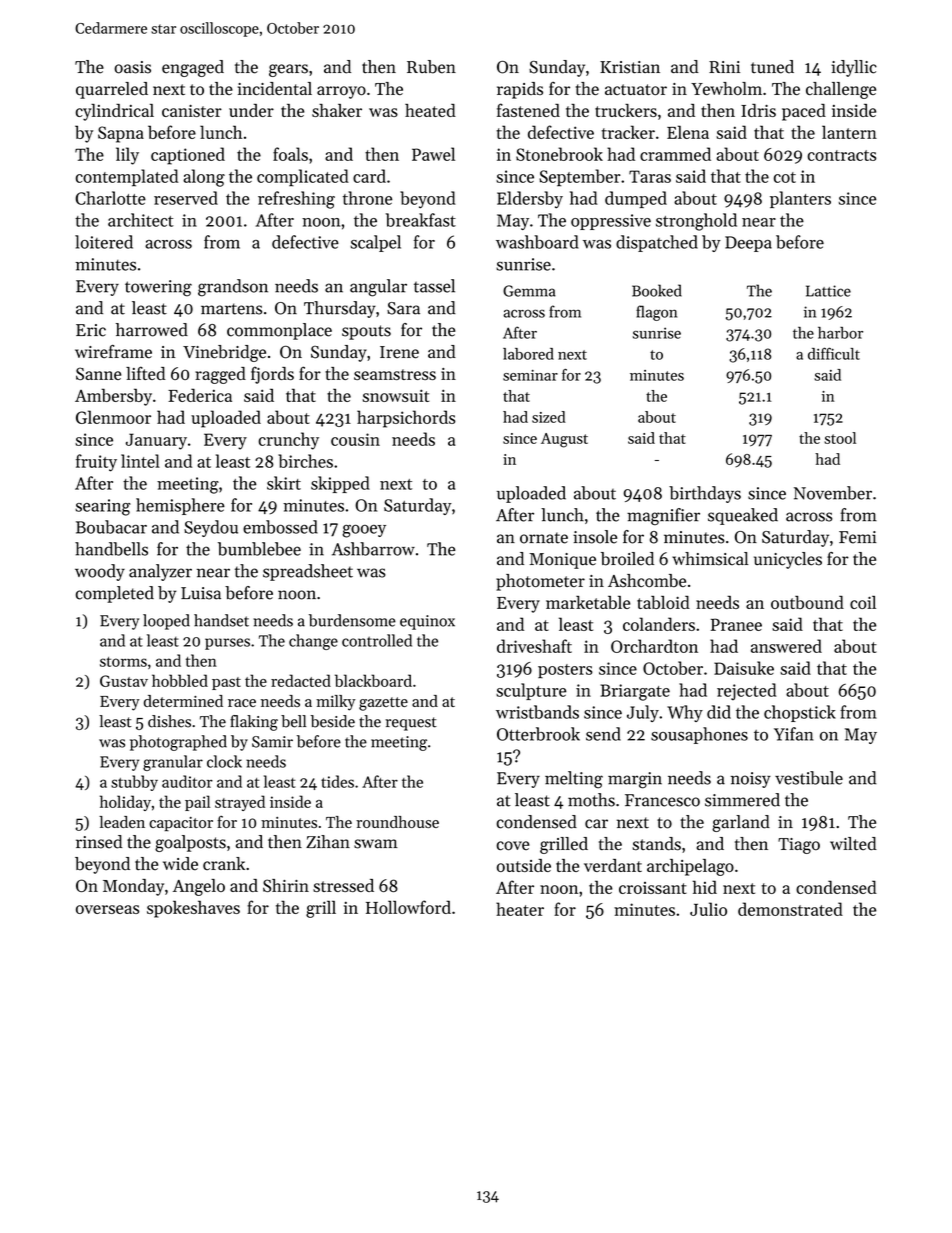 The width and height of the screenshot is (952, 1233). I want to click on Rini, so click(724, 67).
